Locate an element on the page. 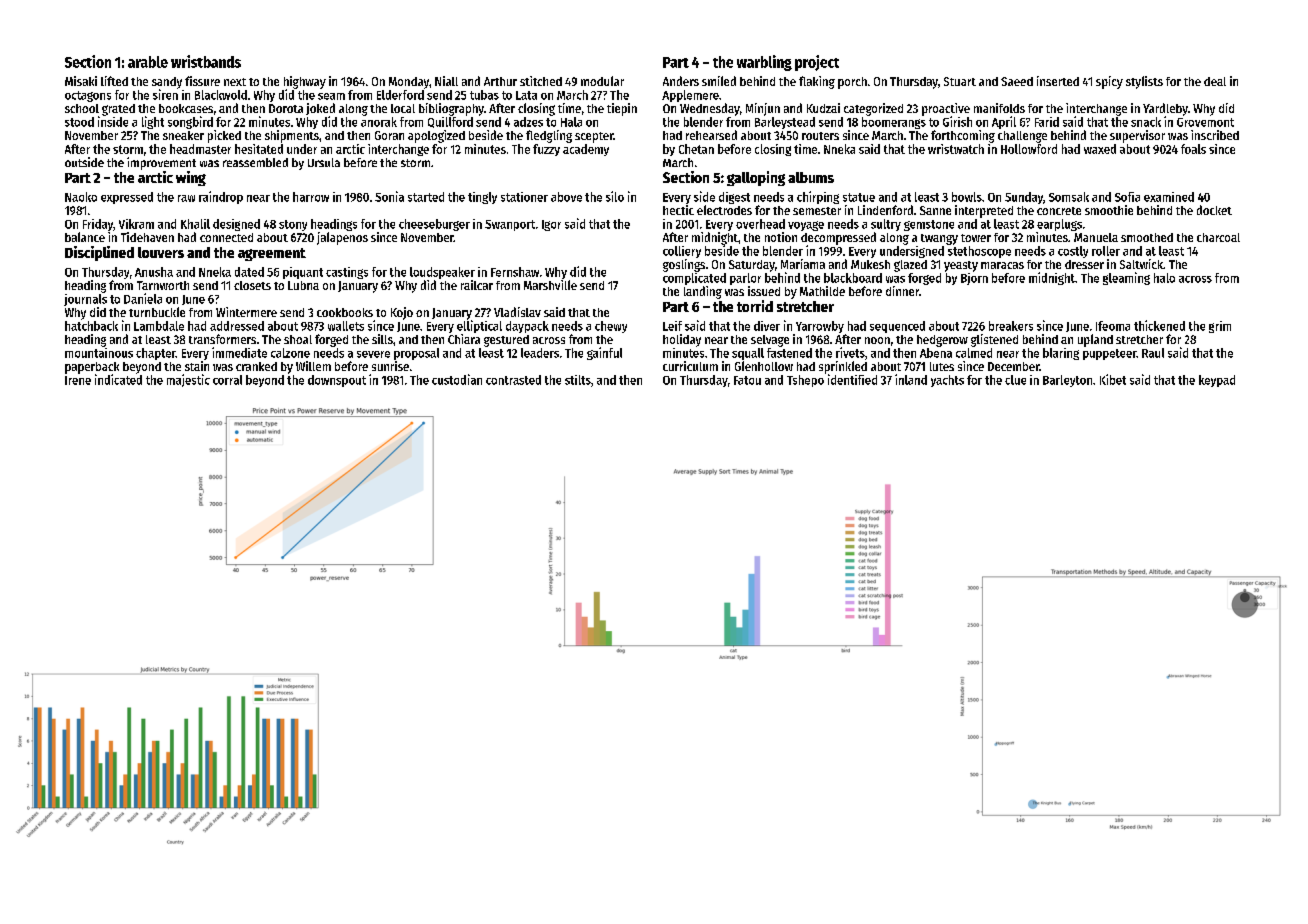 The width and height of the page is (1308, 924). modular is located at coordinates (602, 81).
